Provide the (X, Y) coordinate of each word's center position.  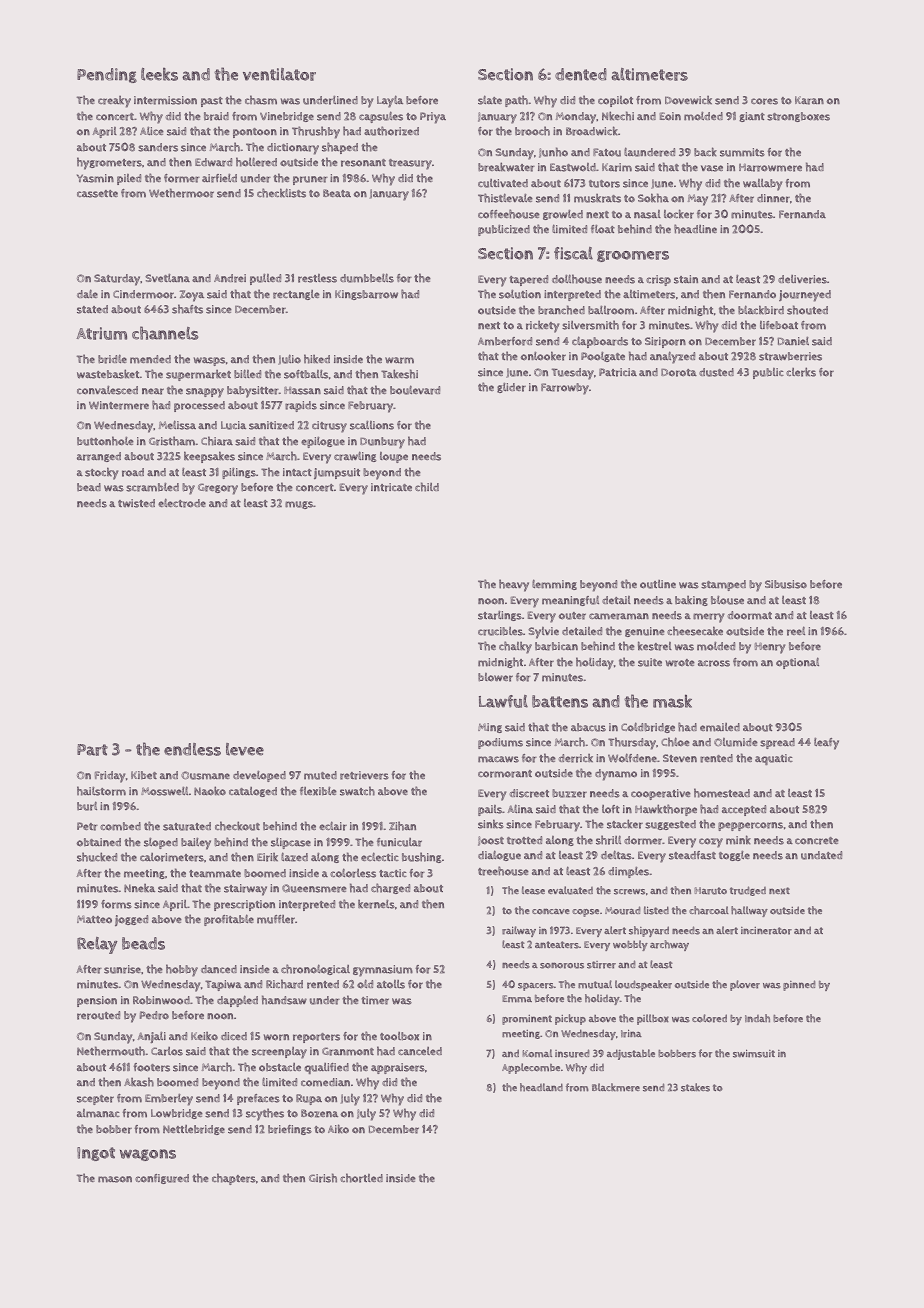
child (427, 487)
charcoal (709, 910)
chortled (361, 1178)
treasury (410, 164)
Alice (152, 131)
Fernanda (802, 214)
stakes (695, 1087)
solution (520, 294)
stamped (723, 585)
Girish (323, 1178)
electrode (182, 503)
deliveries (802, 279)
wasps (209, 361)
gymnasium (383, 971)
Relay (97, 945)
